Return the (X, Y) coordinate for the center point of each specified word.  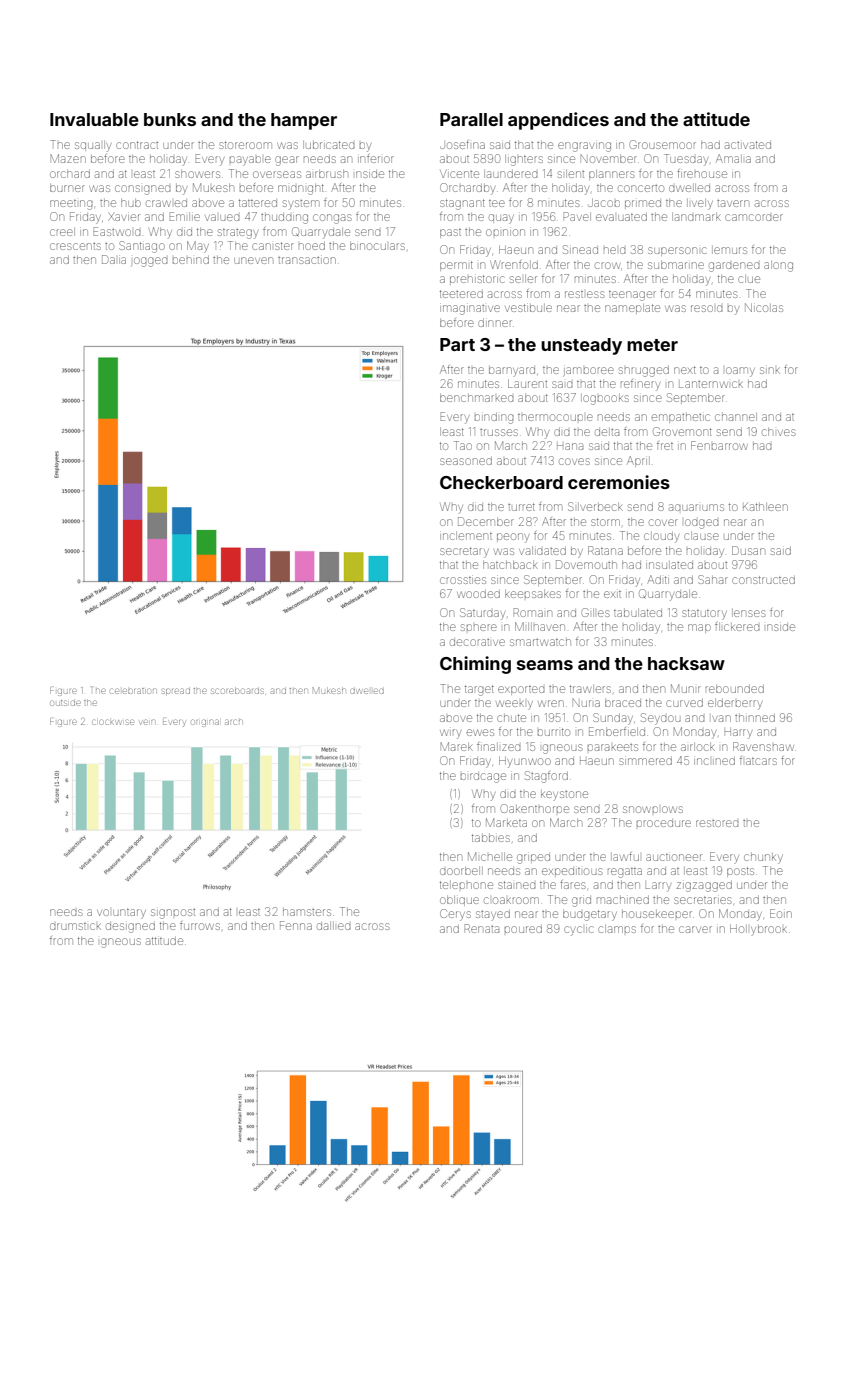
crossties (463, 580)
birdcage (483, 778)
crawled (166, 203)
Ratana (605, 550)
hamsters (307, 912)
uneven (253, 260)
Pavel (577, 216)
